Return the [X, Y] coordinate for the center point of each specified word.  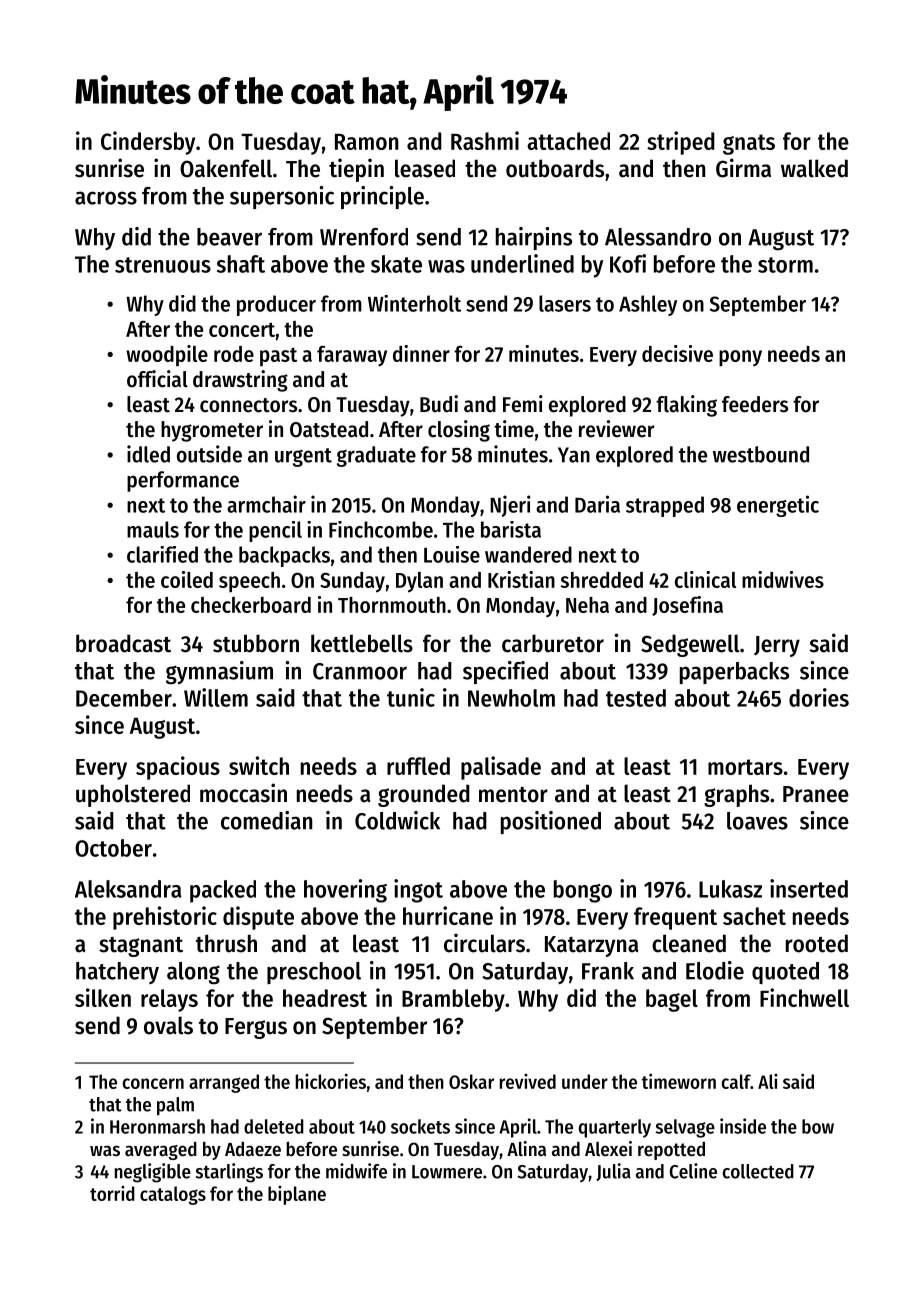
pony [740, 358]
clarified [162, 554]
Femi [523, 404]
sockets [420, 1126]
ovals [168, 1025]
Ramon [366, 142]
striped [681, 143]
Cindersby [148, 143]
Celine [693, 1171]
